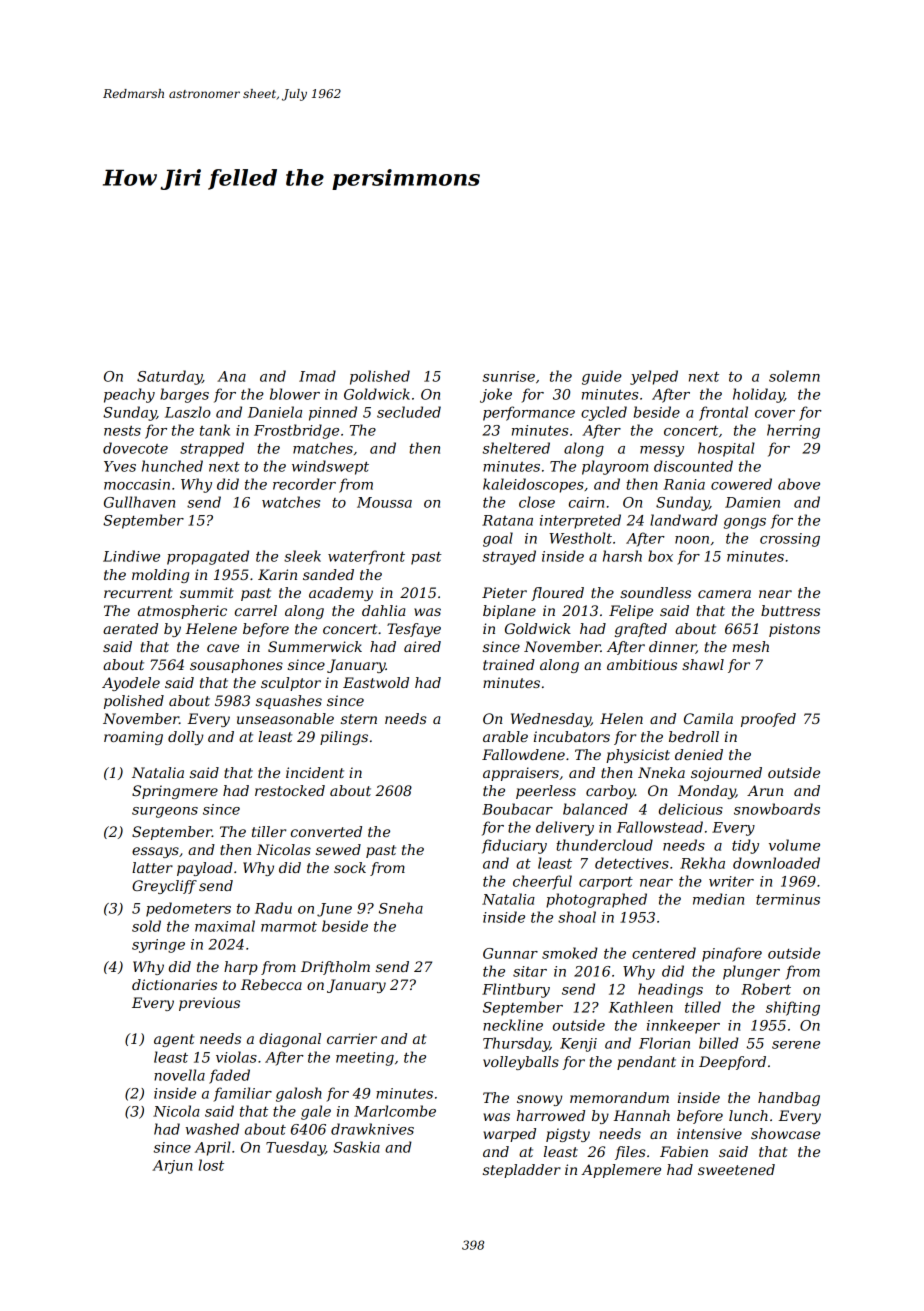  What do you see at coordinates (504, 592) in the document?
I see `Pieter` at bounding box center [504, 592].
